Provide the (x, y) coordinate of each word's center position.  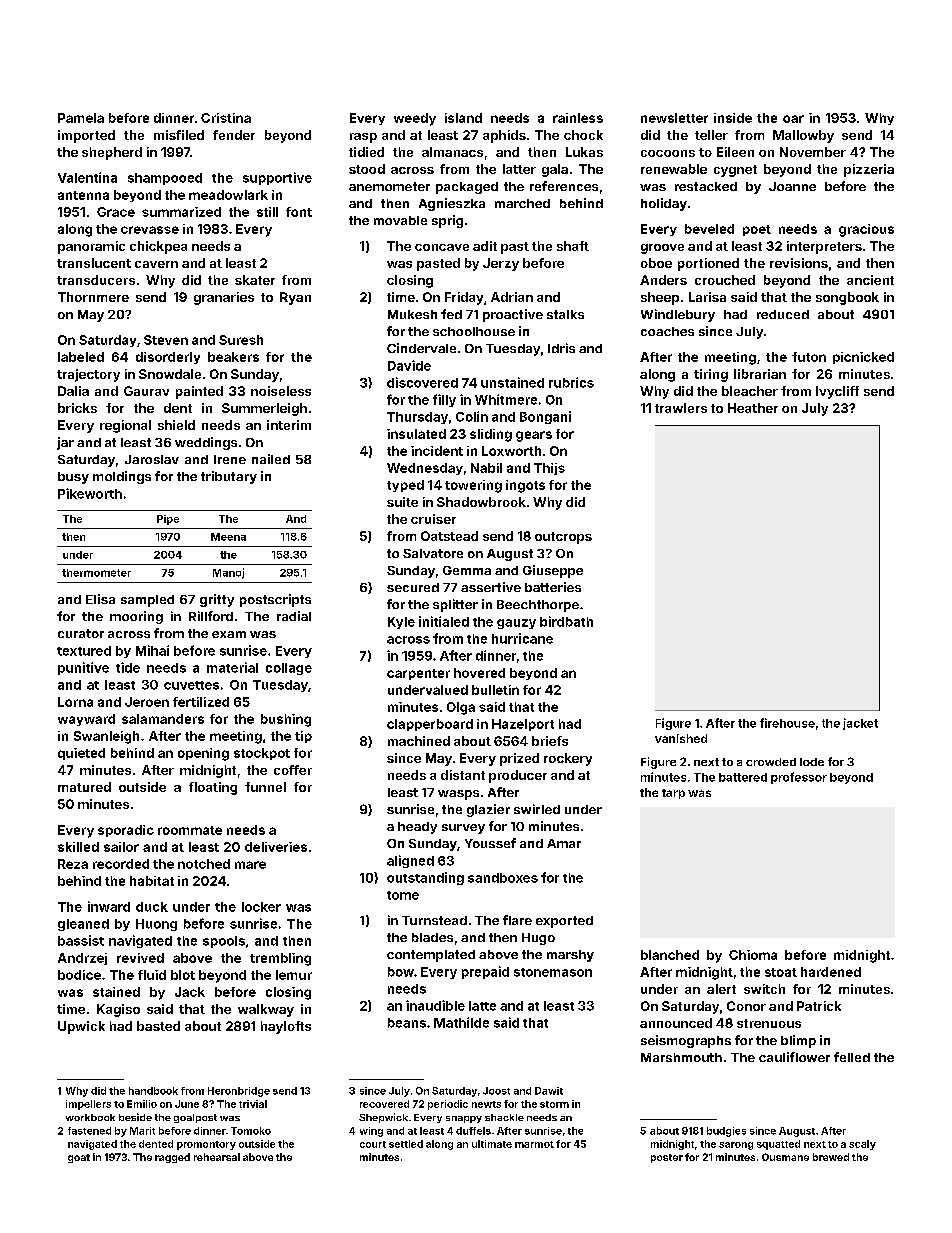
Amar (564, 843)
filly (444, 400)
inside (733, 118)
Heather (753, 408)
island (463, 118)
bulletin (495, 690)
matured (84, 787)
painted (199, 392)
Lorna (75, 702)
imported (86, 136)
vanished (681, 738)
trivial (253, 1104)
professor (799, 778)
